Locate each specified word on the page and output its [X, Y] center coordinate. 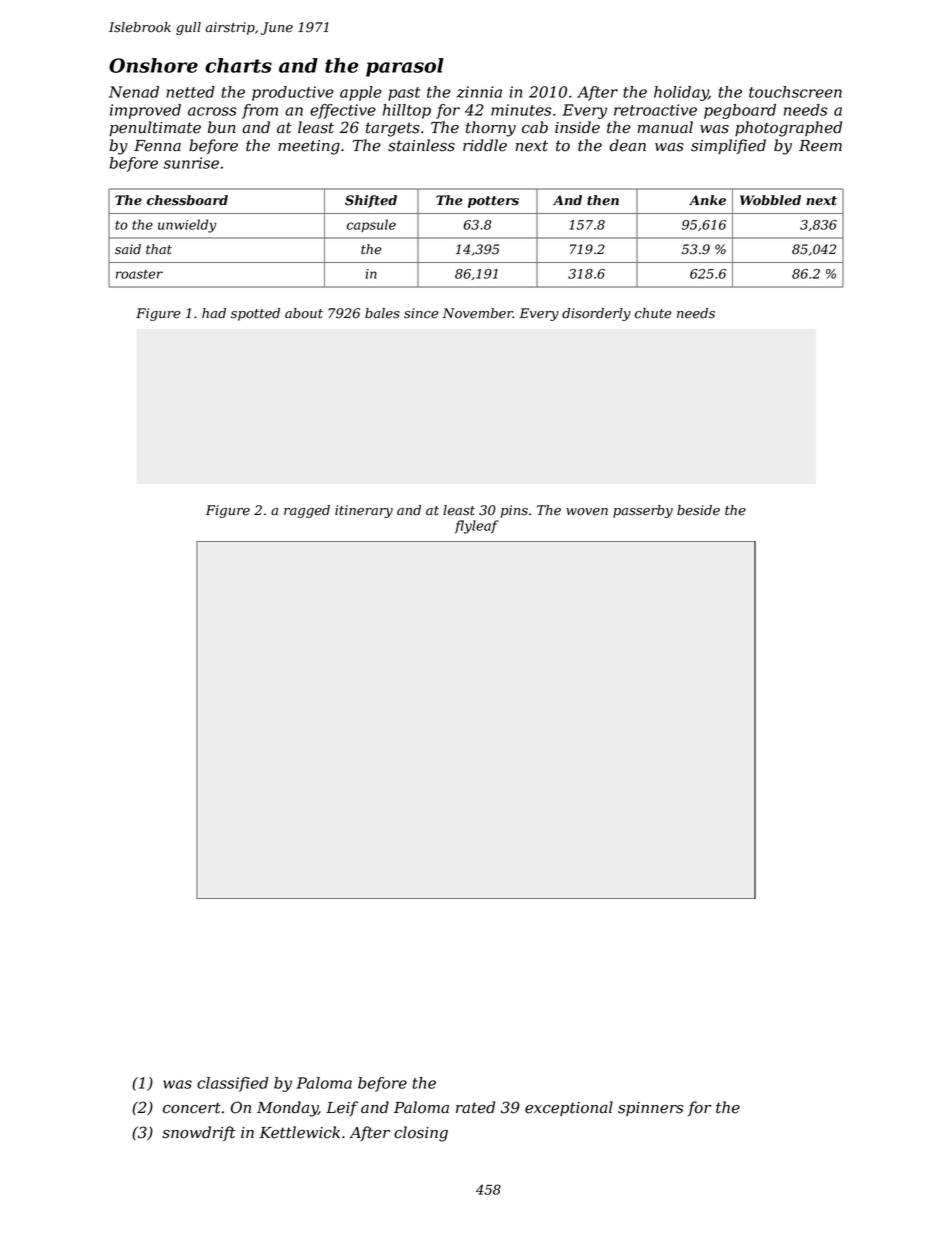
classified [232, 1084]
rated [475, 1107]
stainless [421, 145]
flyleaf [477, 527]
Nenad [134, 92]
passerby [643, 511]
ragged [307, 511]
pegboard [740, 111]
